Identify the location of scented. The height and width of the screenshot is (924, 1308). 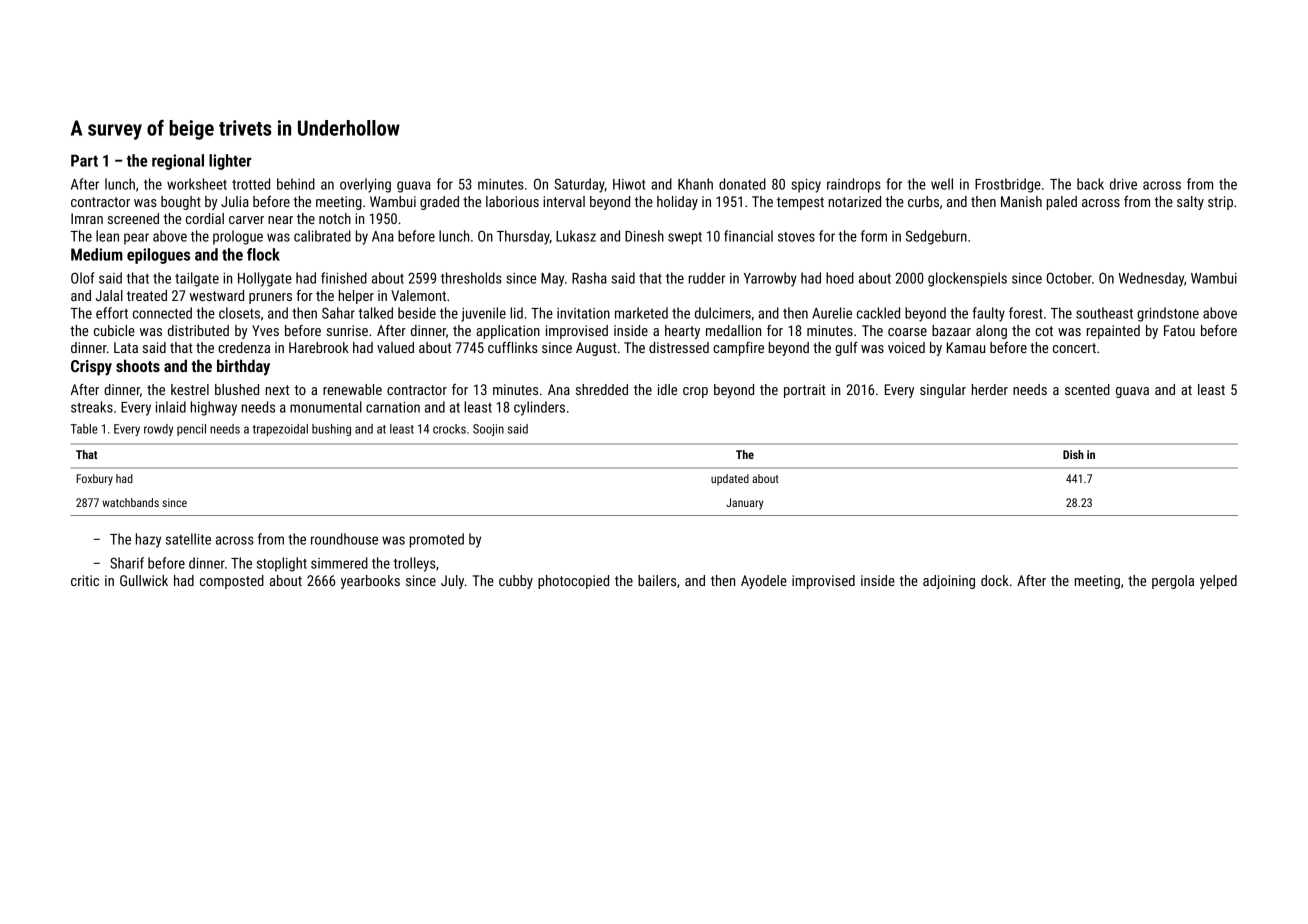
(1087, 389).
